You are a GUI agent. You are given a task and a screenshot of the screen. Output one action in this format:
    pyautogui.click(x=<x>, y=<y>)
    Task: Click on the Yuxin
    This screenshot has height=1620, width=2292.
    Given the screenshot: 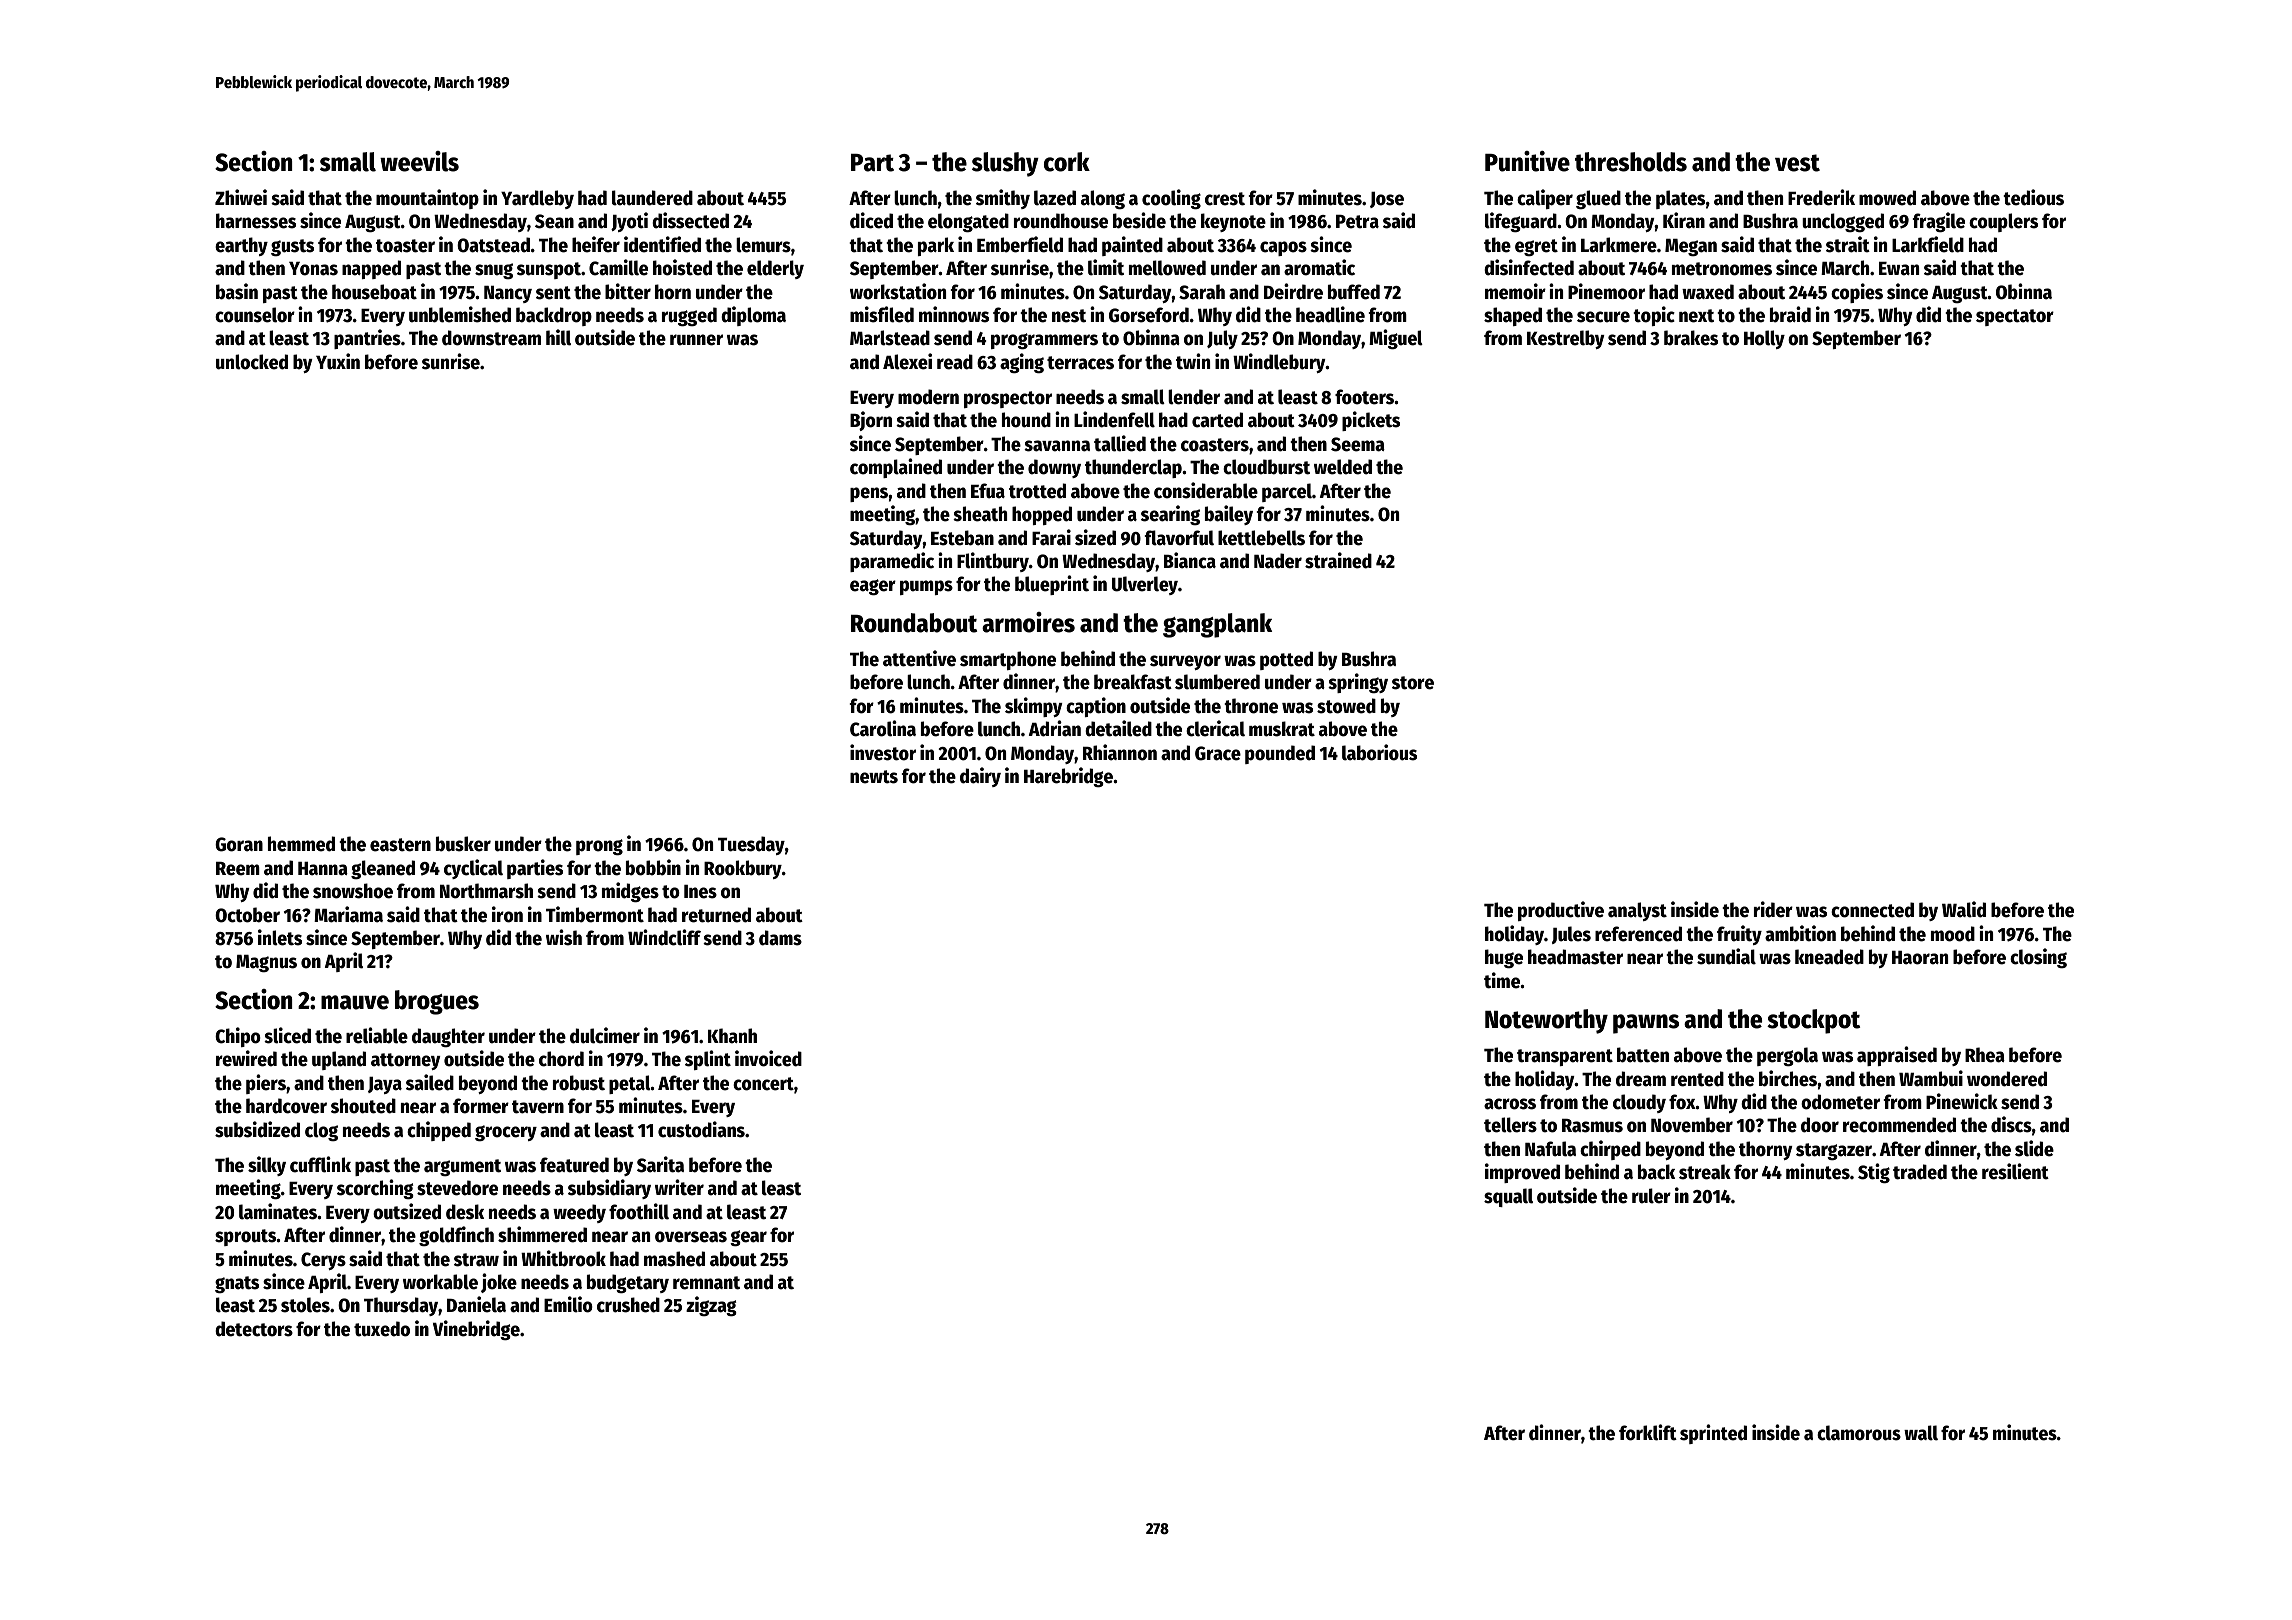 What is the action you would take?
    pyautogui.click(x=338, y=361)
